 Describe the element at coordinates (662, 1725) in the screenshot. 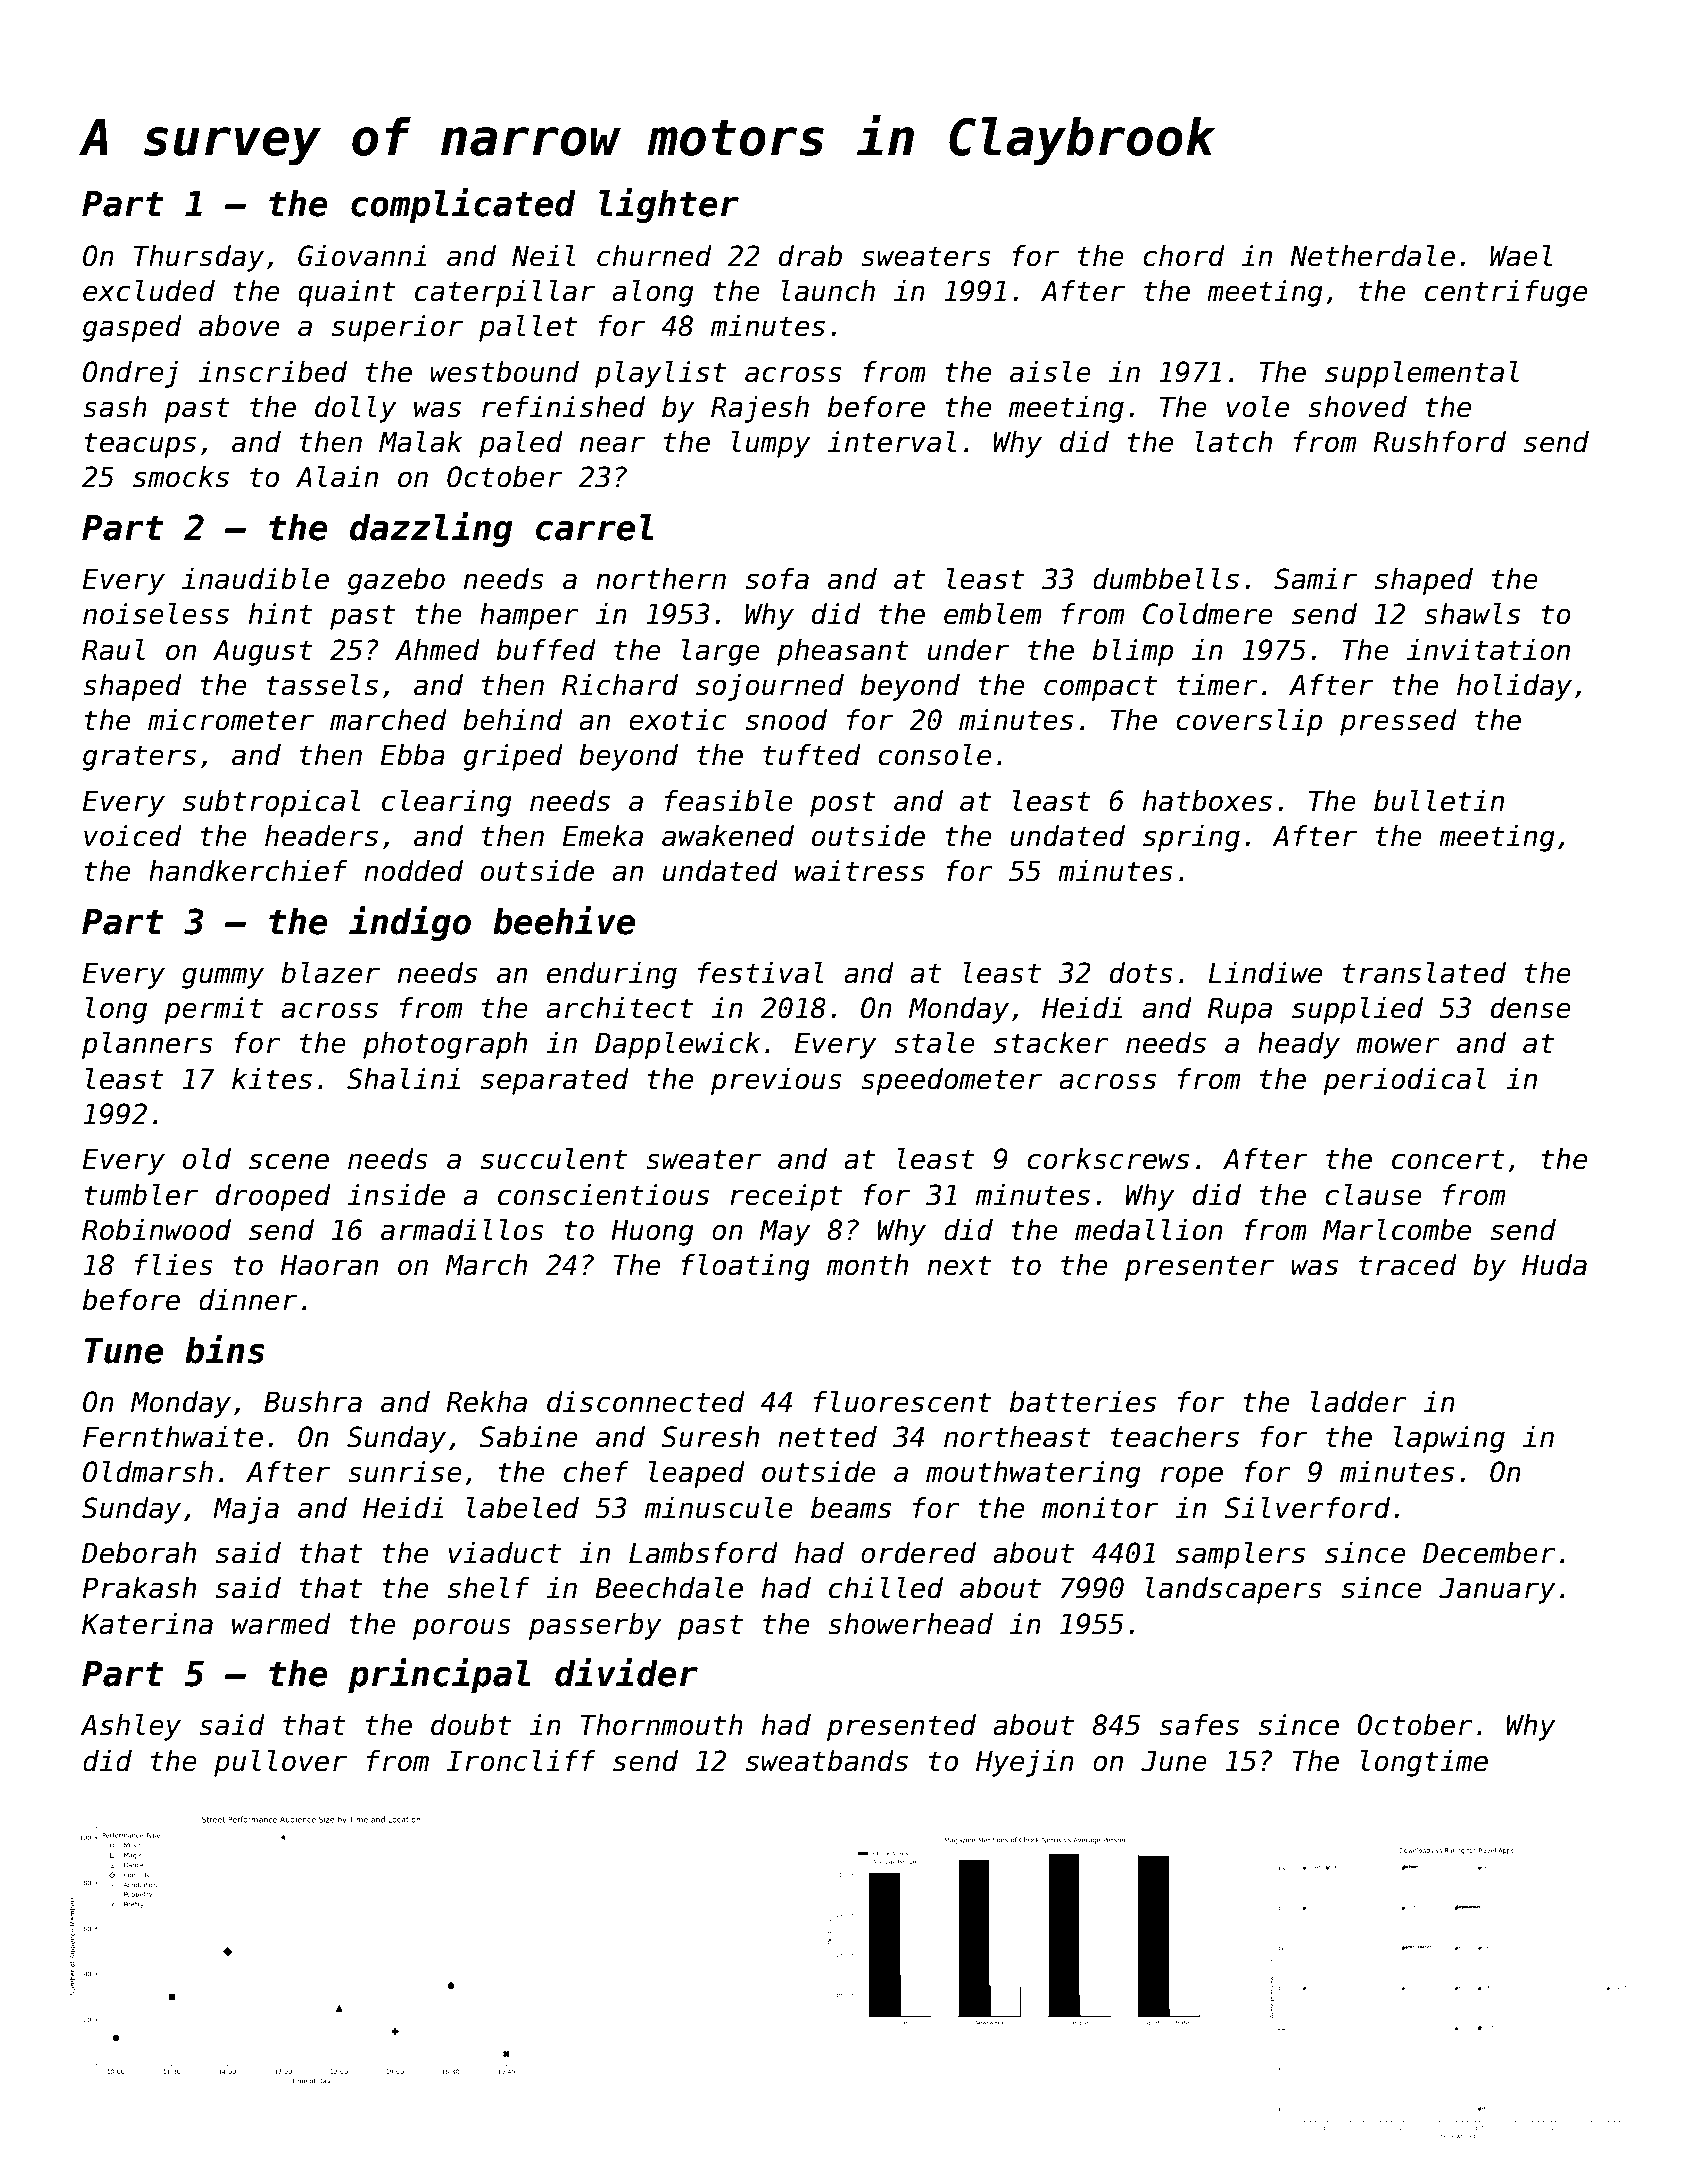

I see `Thornmouth` at that location.
